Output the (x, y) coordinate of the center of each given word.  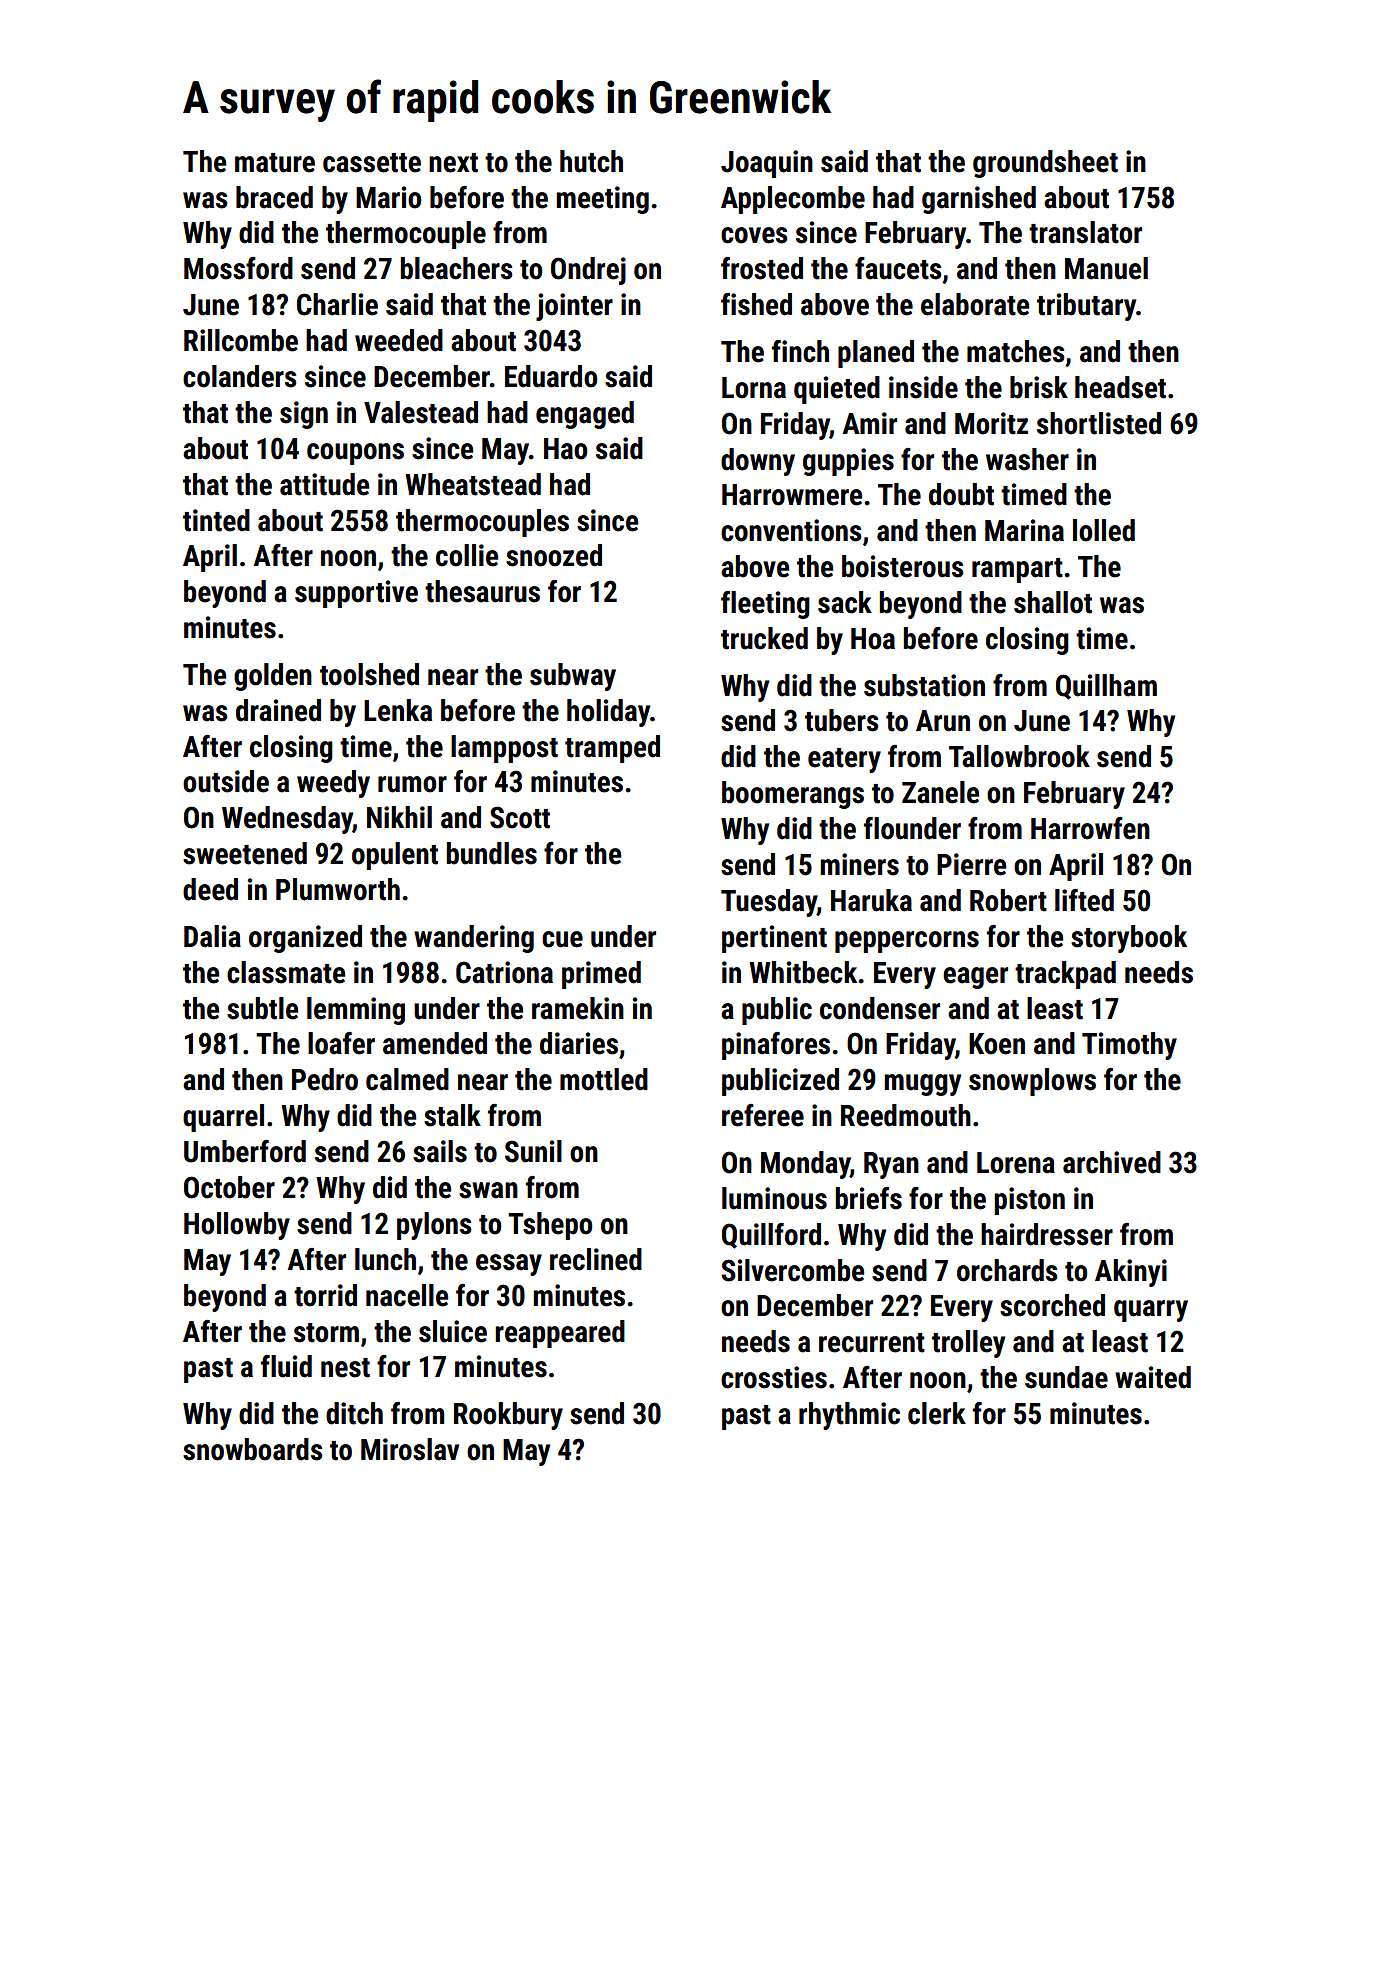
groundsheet (1045, 164)
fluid (286, 1366)
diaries (579, 1043)
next (453, 163)
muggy (922, 1085)
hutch (591, 161)
